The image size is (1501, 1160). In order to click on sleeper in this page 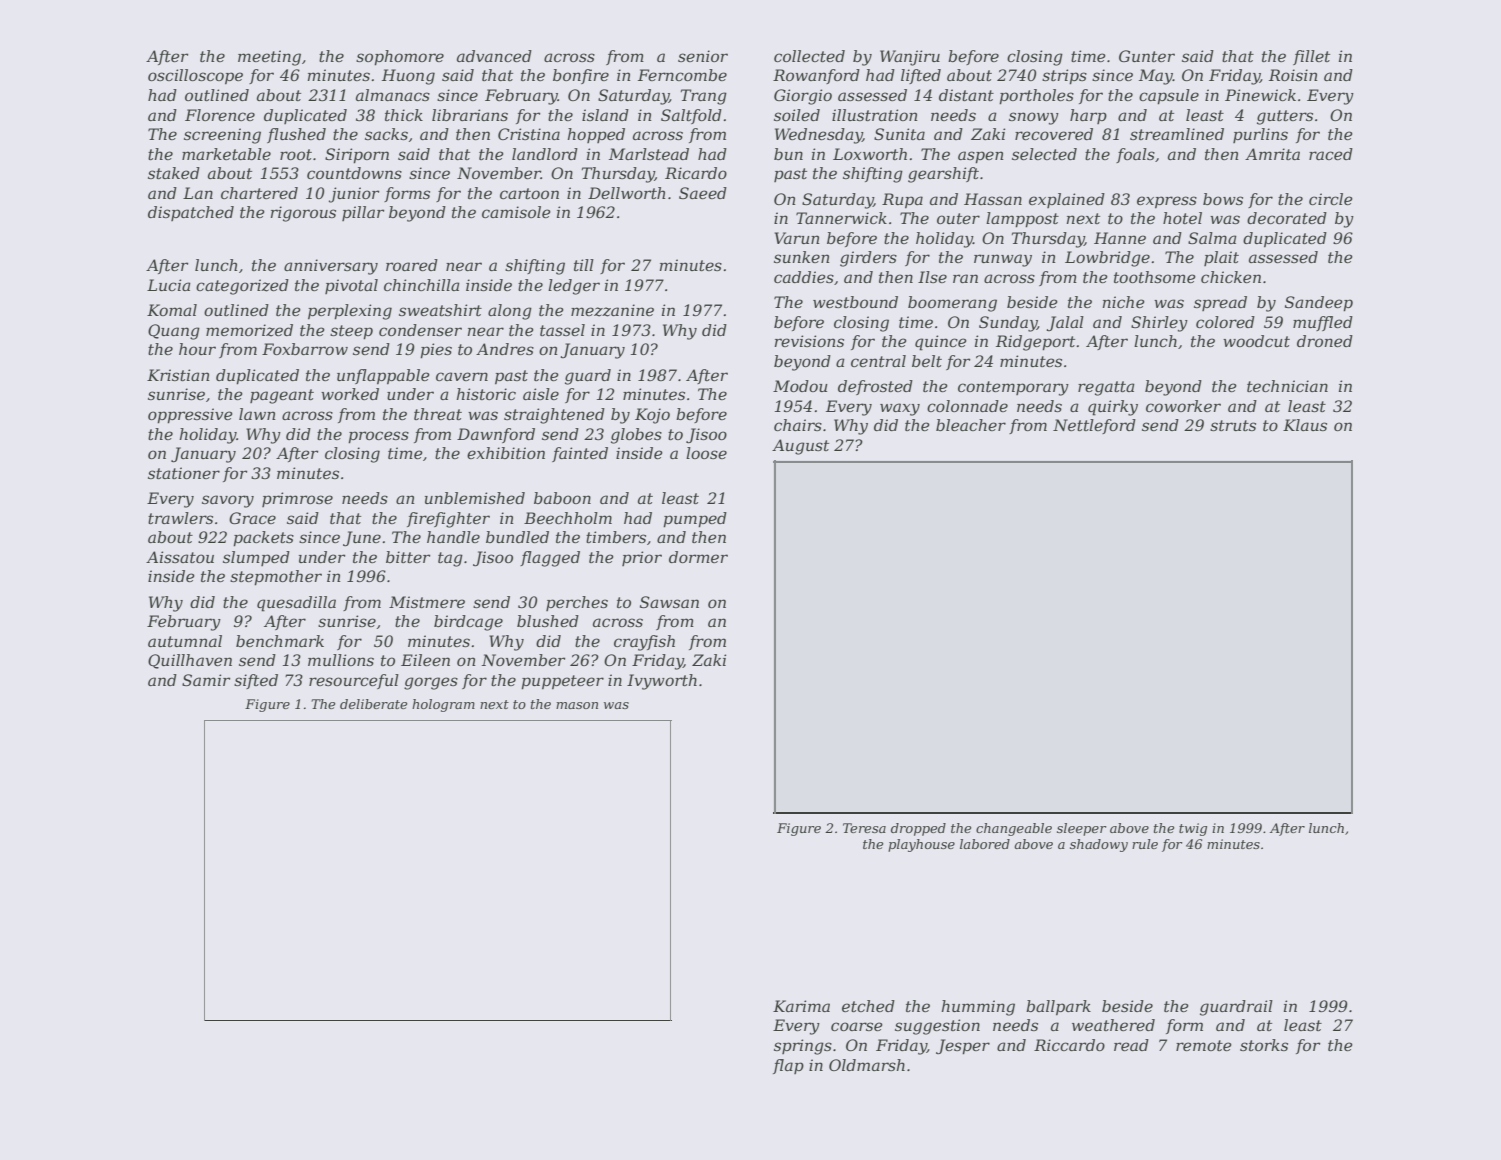, I will do `click(1081, 829)`.
